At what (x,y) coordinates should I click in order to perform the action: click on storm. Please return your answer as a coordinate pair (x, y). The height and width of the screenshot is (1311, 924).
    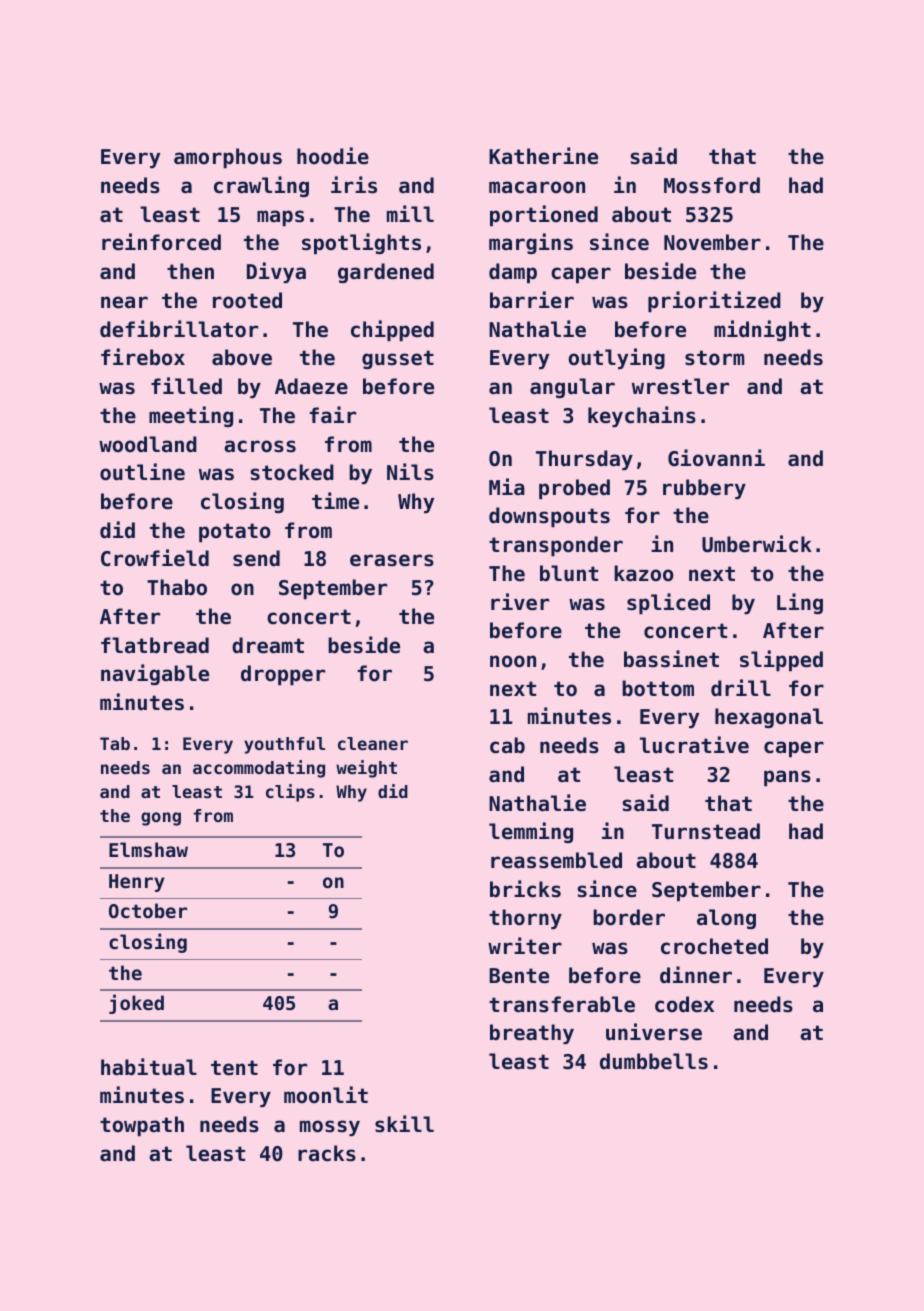
    Looking at the image, I should click on (714, 358).
